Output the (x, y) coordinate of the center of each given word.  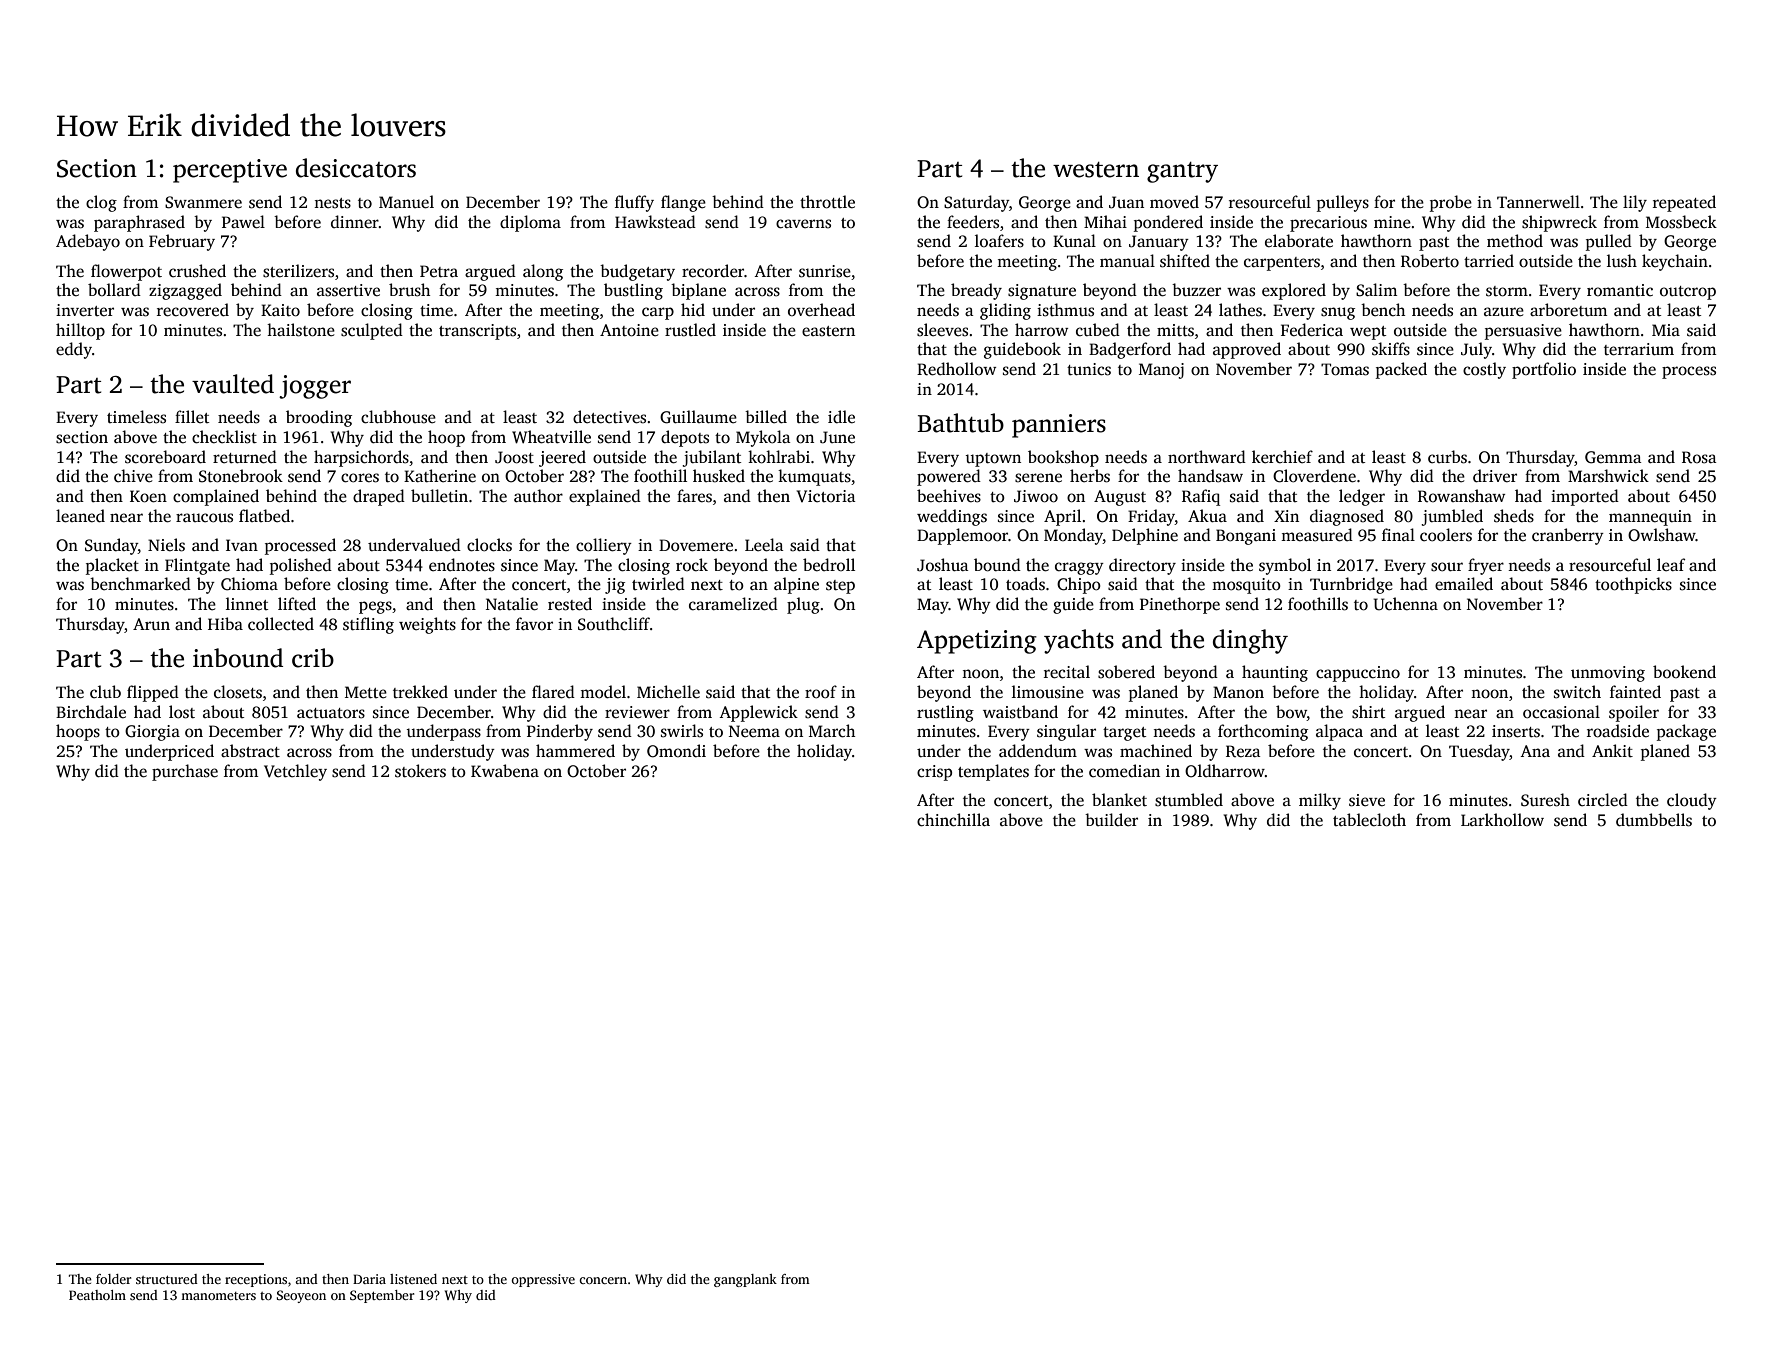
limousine (1048, 692)
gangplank (745, 1280)
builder (1111, 820)
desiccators (356, 168)
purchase (185, 772)
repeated (1684, 203)
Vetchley (295, 772)
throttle (827, 202)
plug (803, 605)
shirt (1368, 712)
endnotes (462, 565)
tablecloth (1369, 820)
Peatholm (97, 1295)
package (1686, 732)
